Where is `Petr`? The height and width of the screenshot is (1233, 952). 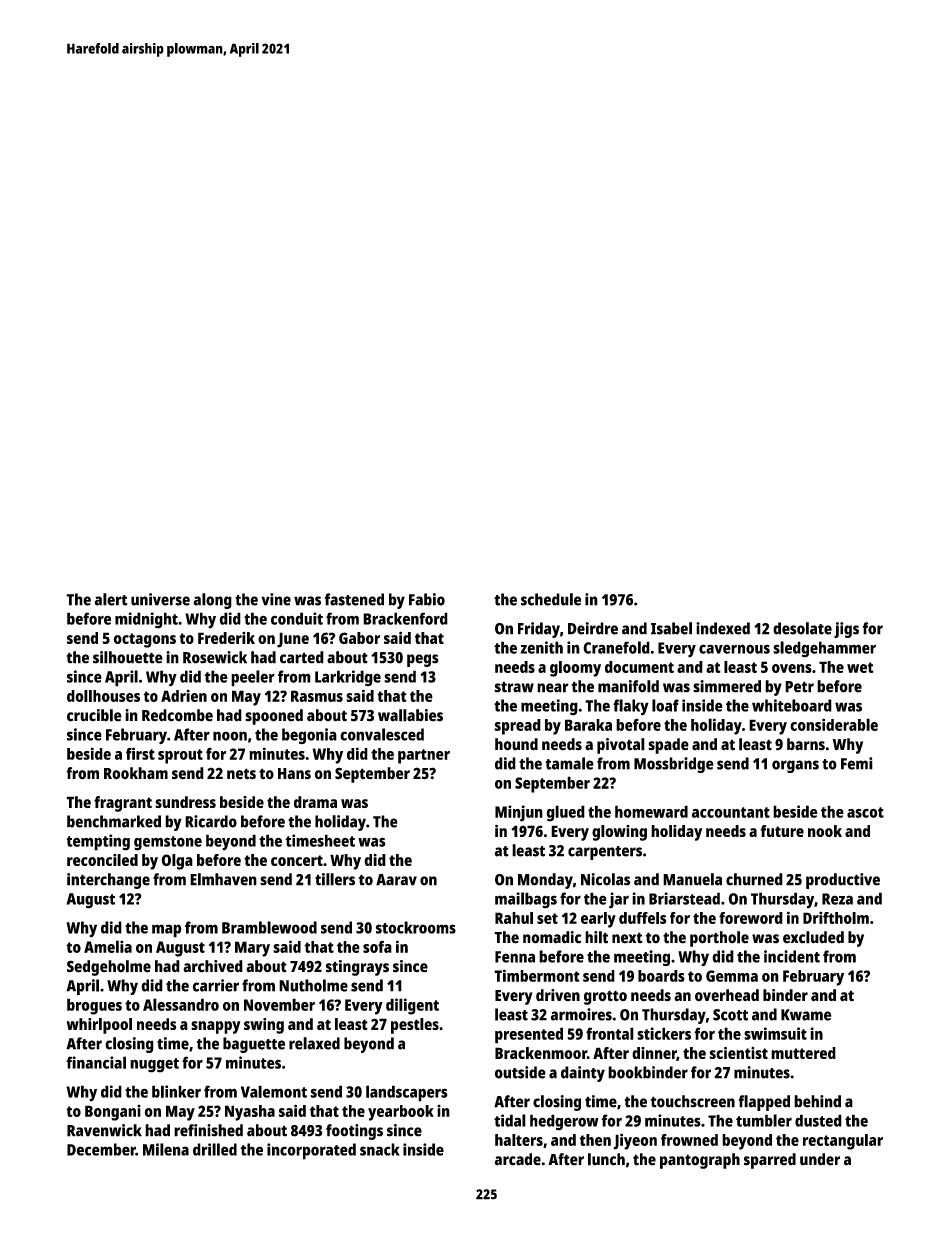 Petr is located at coordinates (799, 687).
